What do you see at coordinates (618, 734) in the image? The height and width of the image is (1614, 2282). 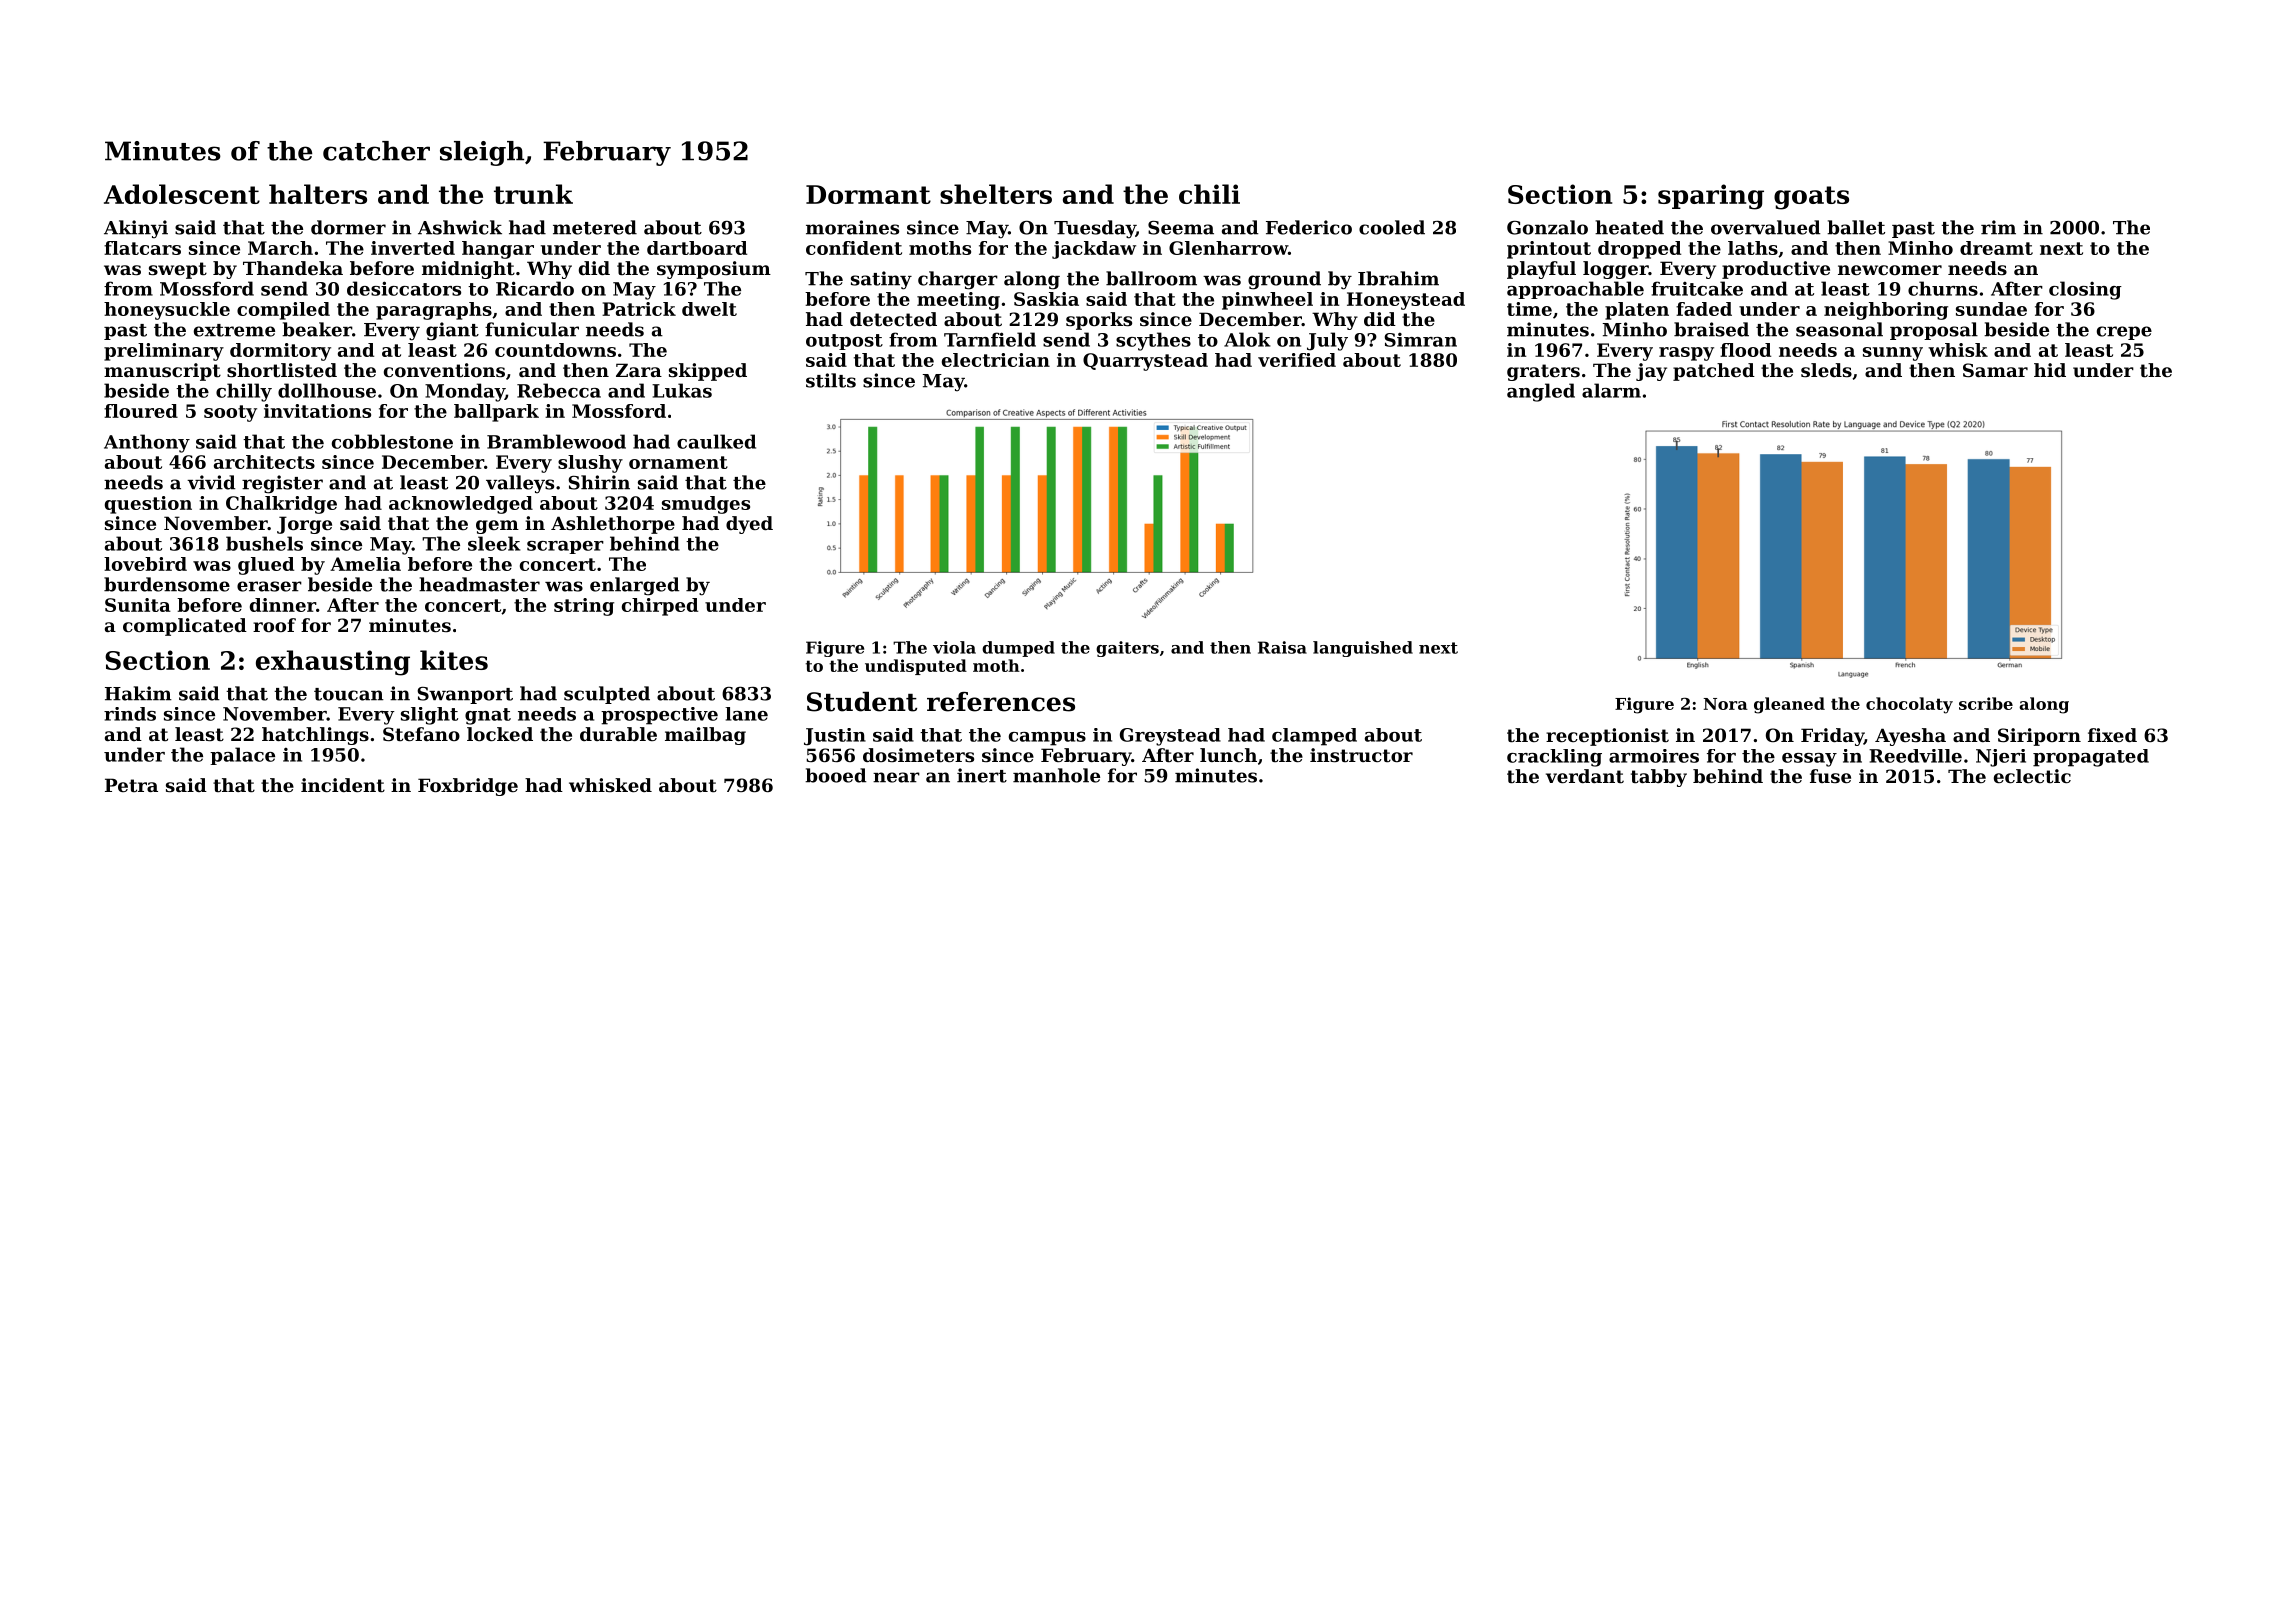 I see `durable` at bounding box center [618, 734].
